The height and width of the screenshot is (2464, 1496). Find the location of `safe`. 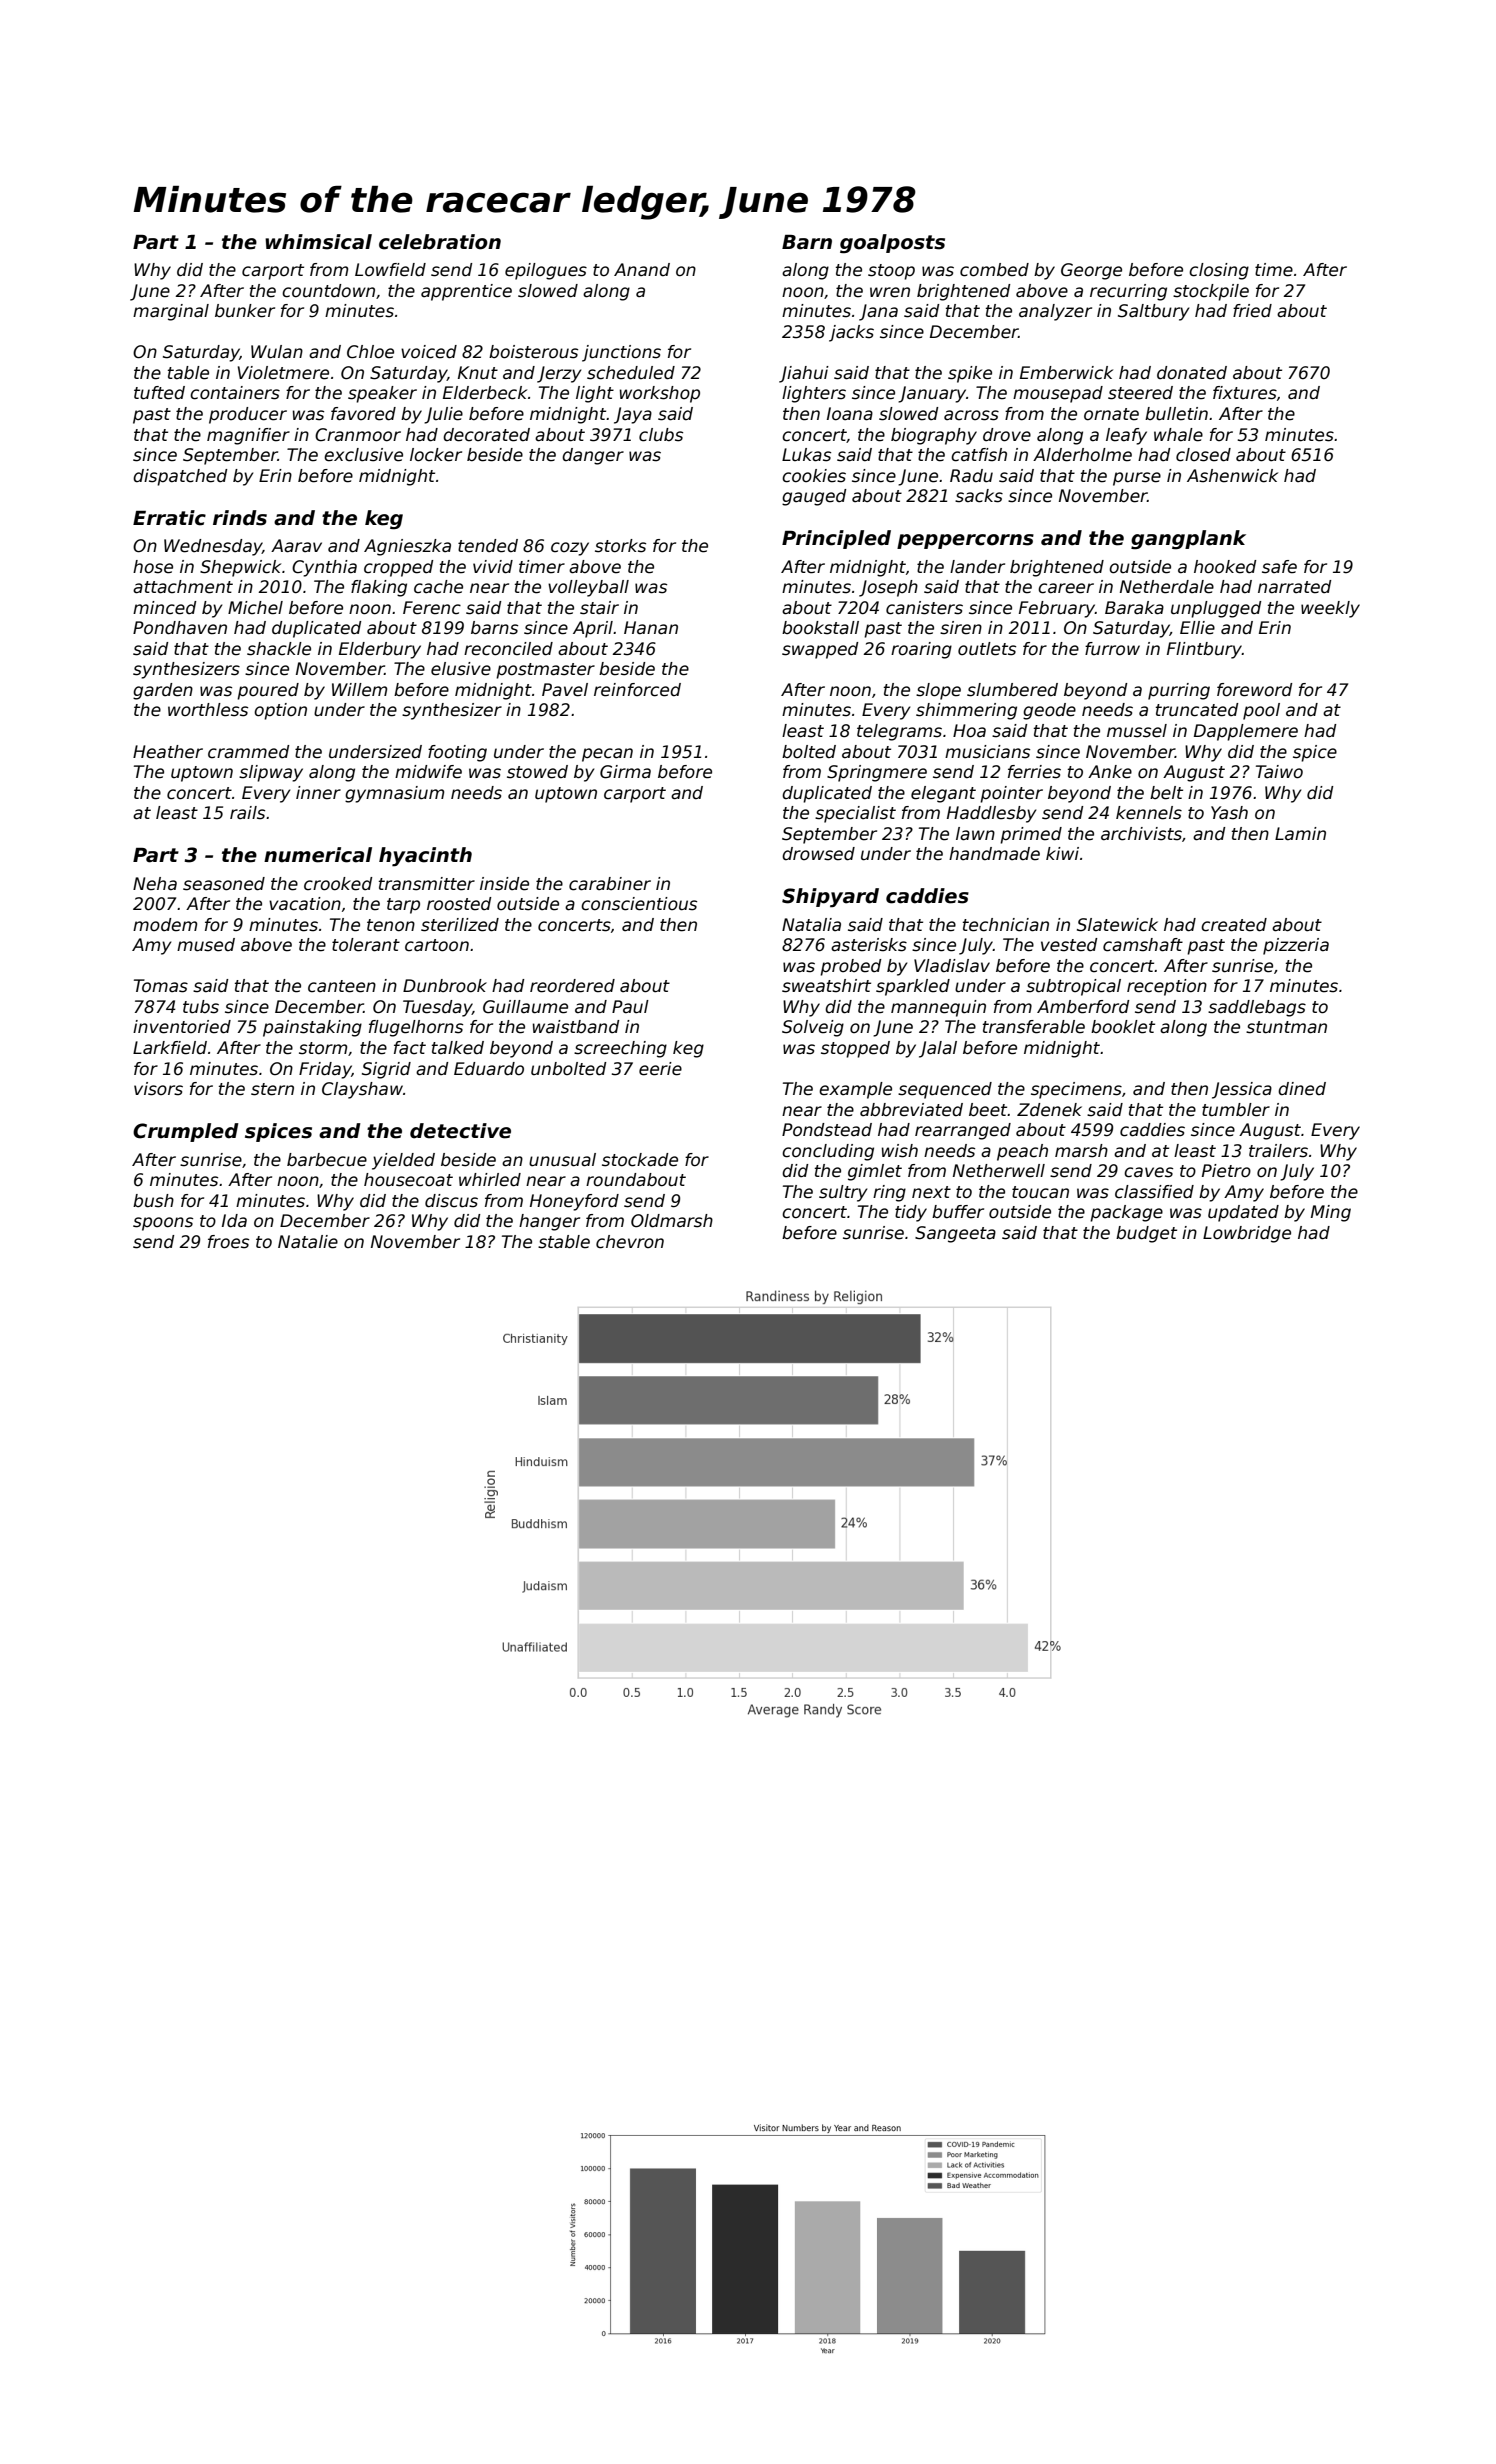

safe is located at coordinates (1279, 567).
